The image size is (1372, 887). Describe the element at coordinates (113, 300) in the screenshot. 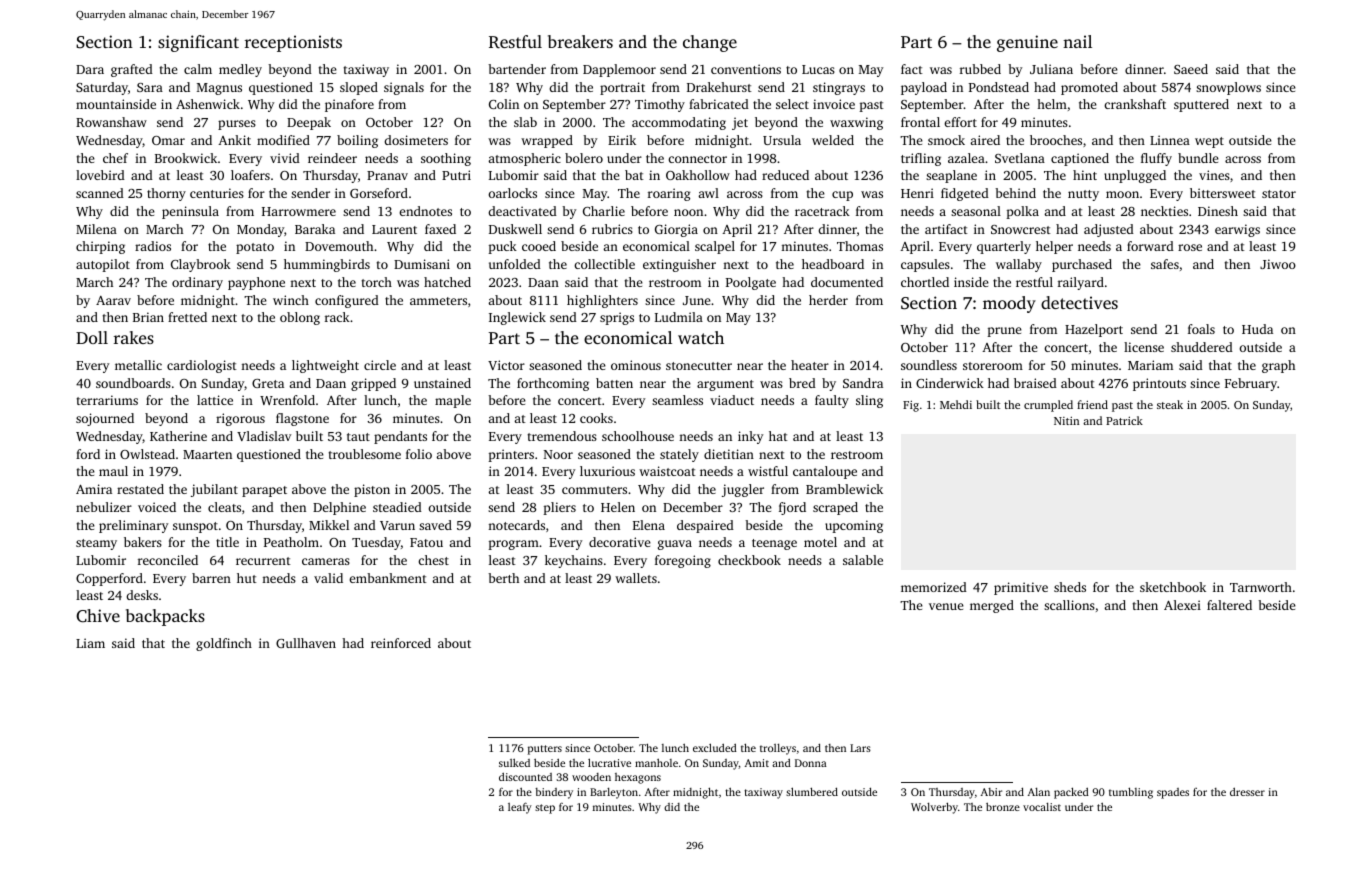

I see `Aarav` at that location.
